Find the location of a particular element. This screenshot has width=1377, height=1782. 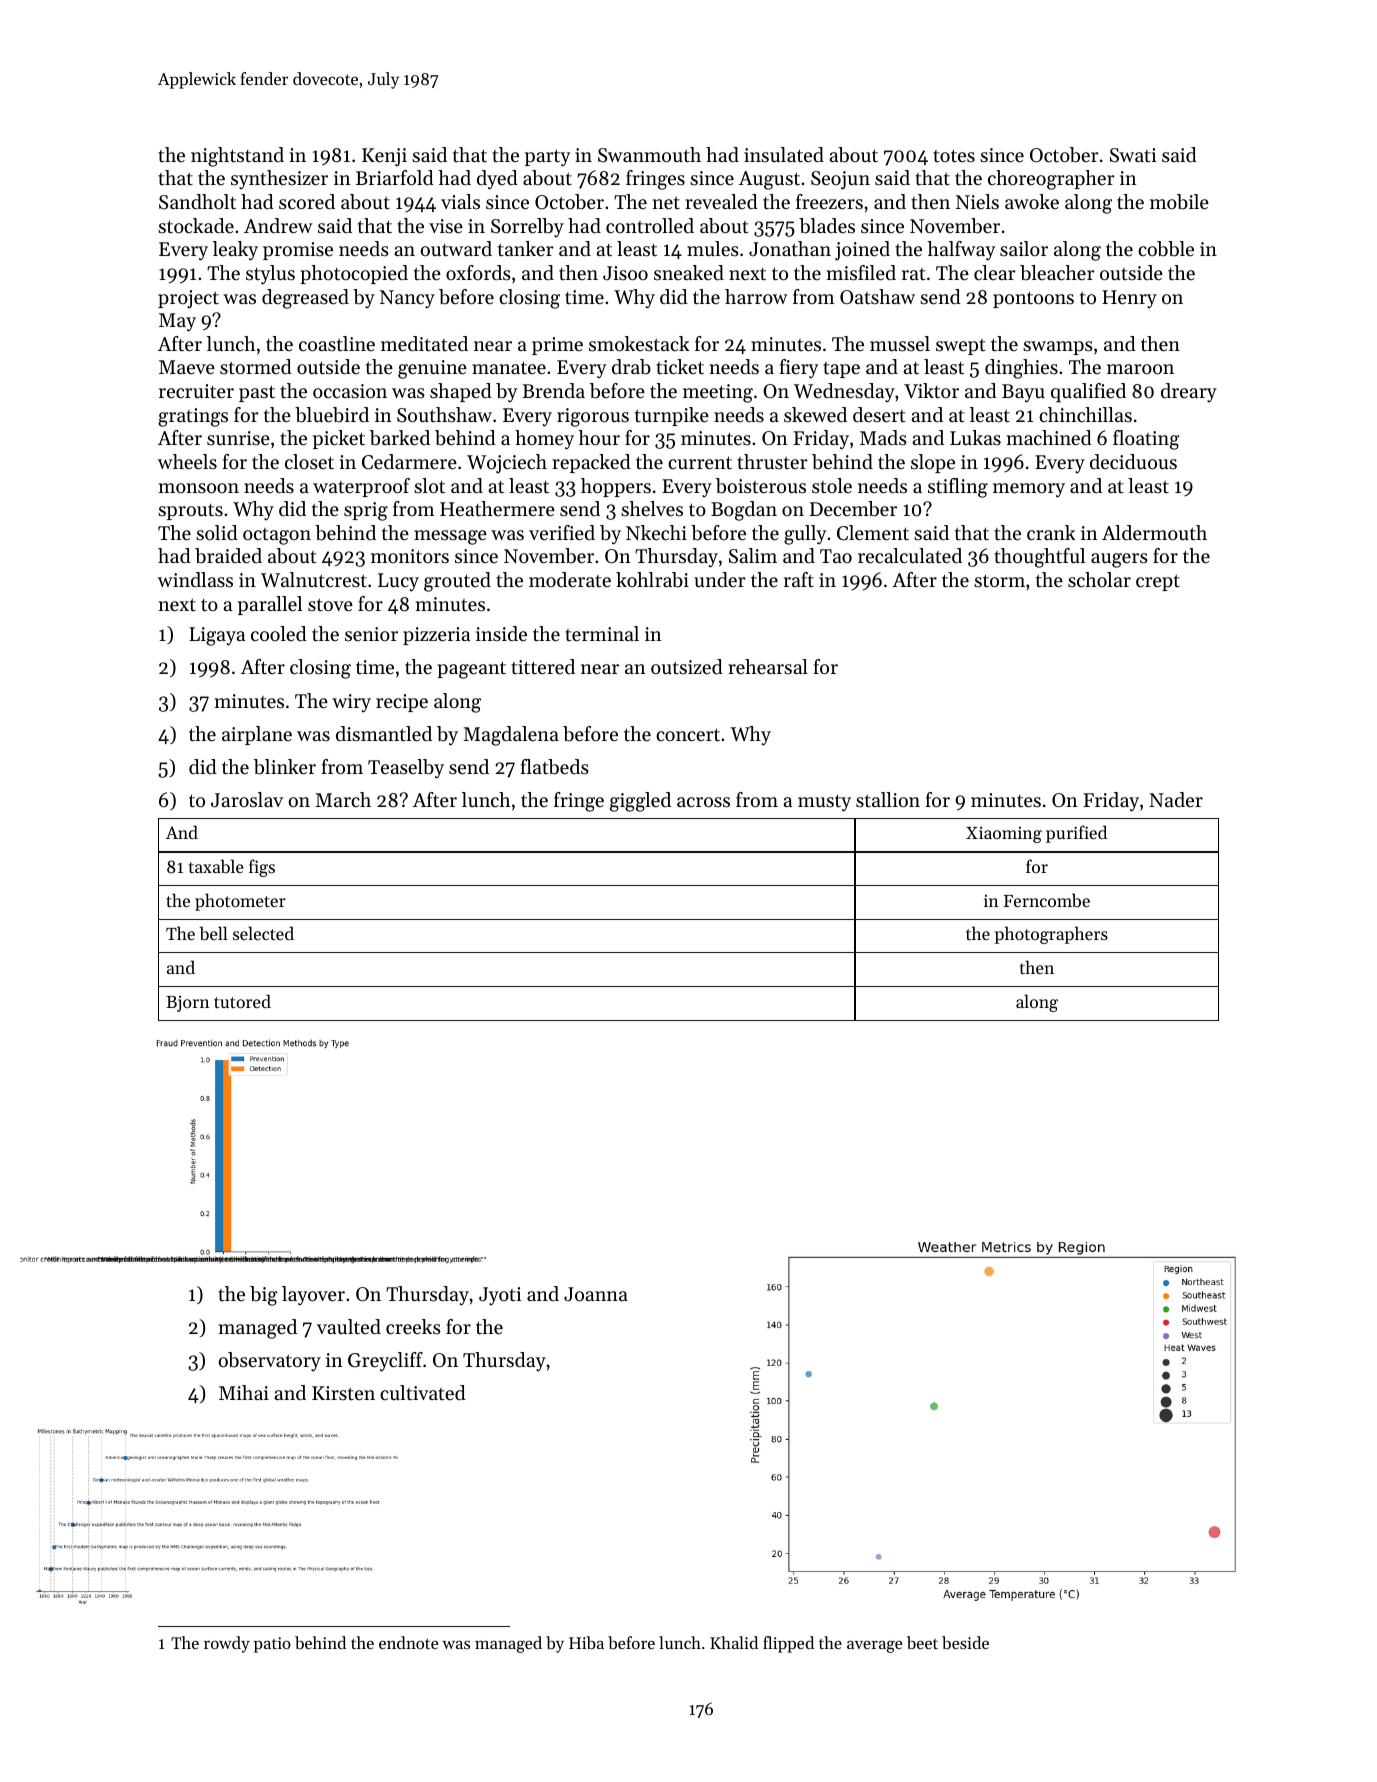

wiry is located at coordinates (351, 703).
